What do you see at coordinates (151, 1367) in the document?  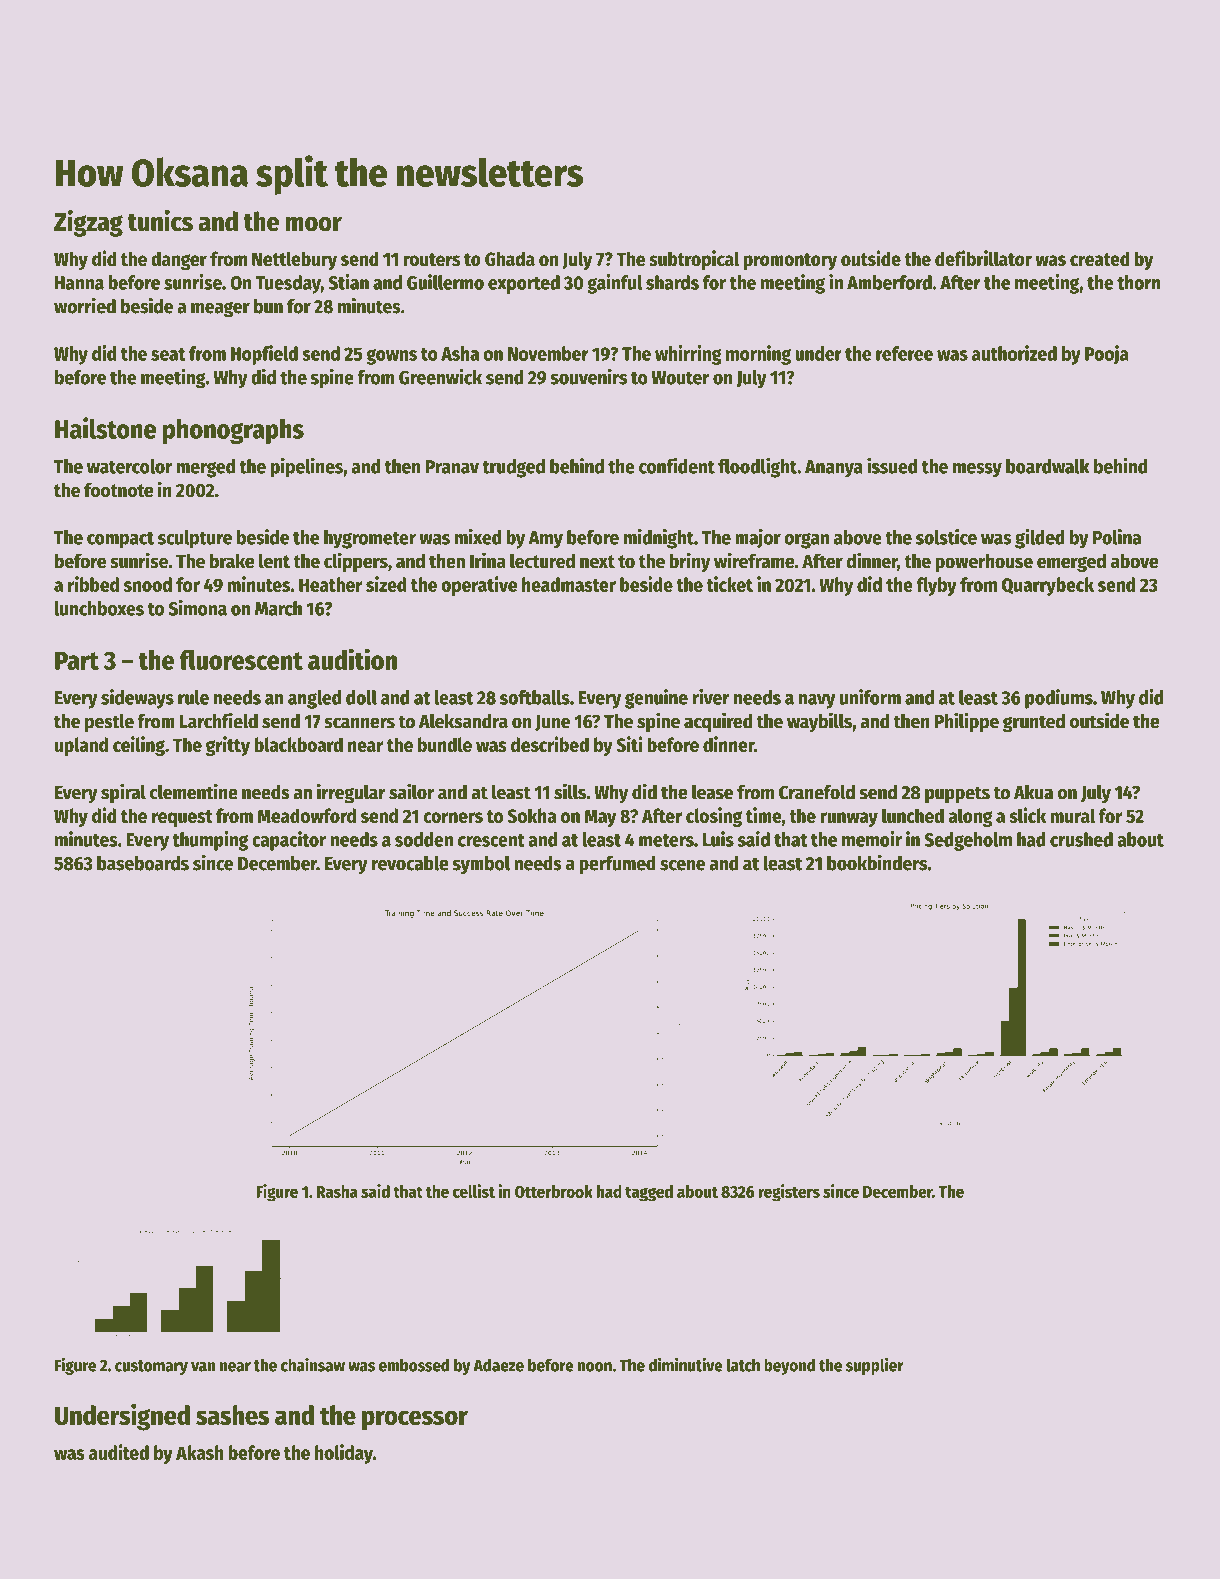 I see `customary` at bounding box center [151, 1367].
